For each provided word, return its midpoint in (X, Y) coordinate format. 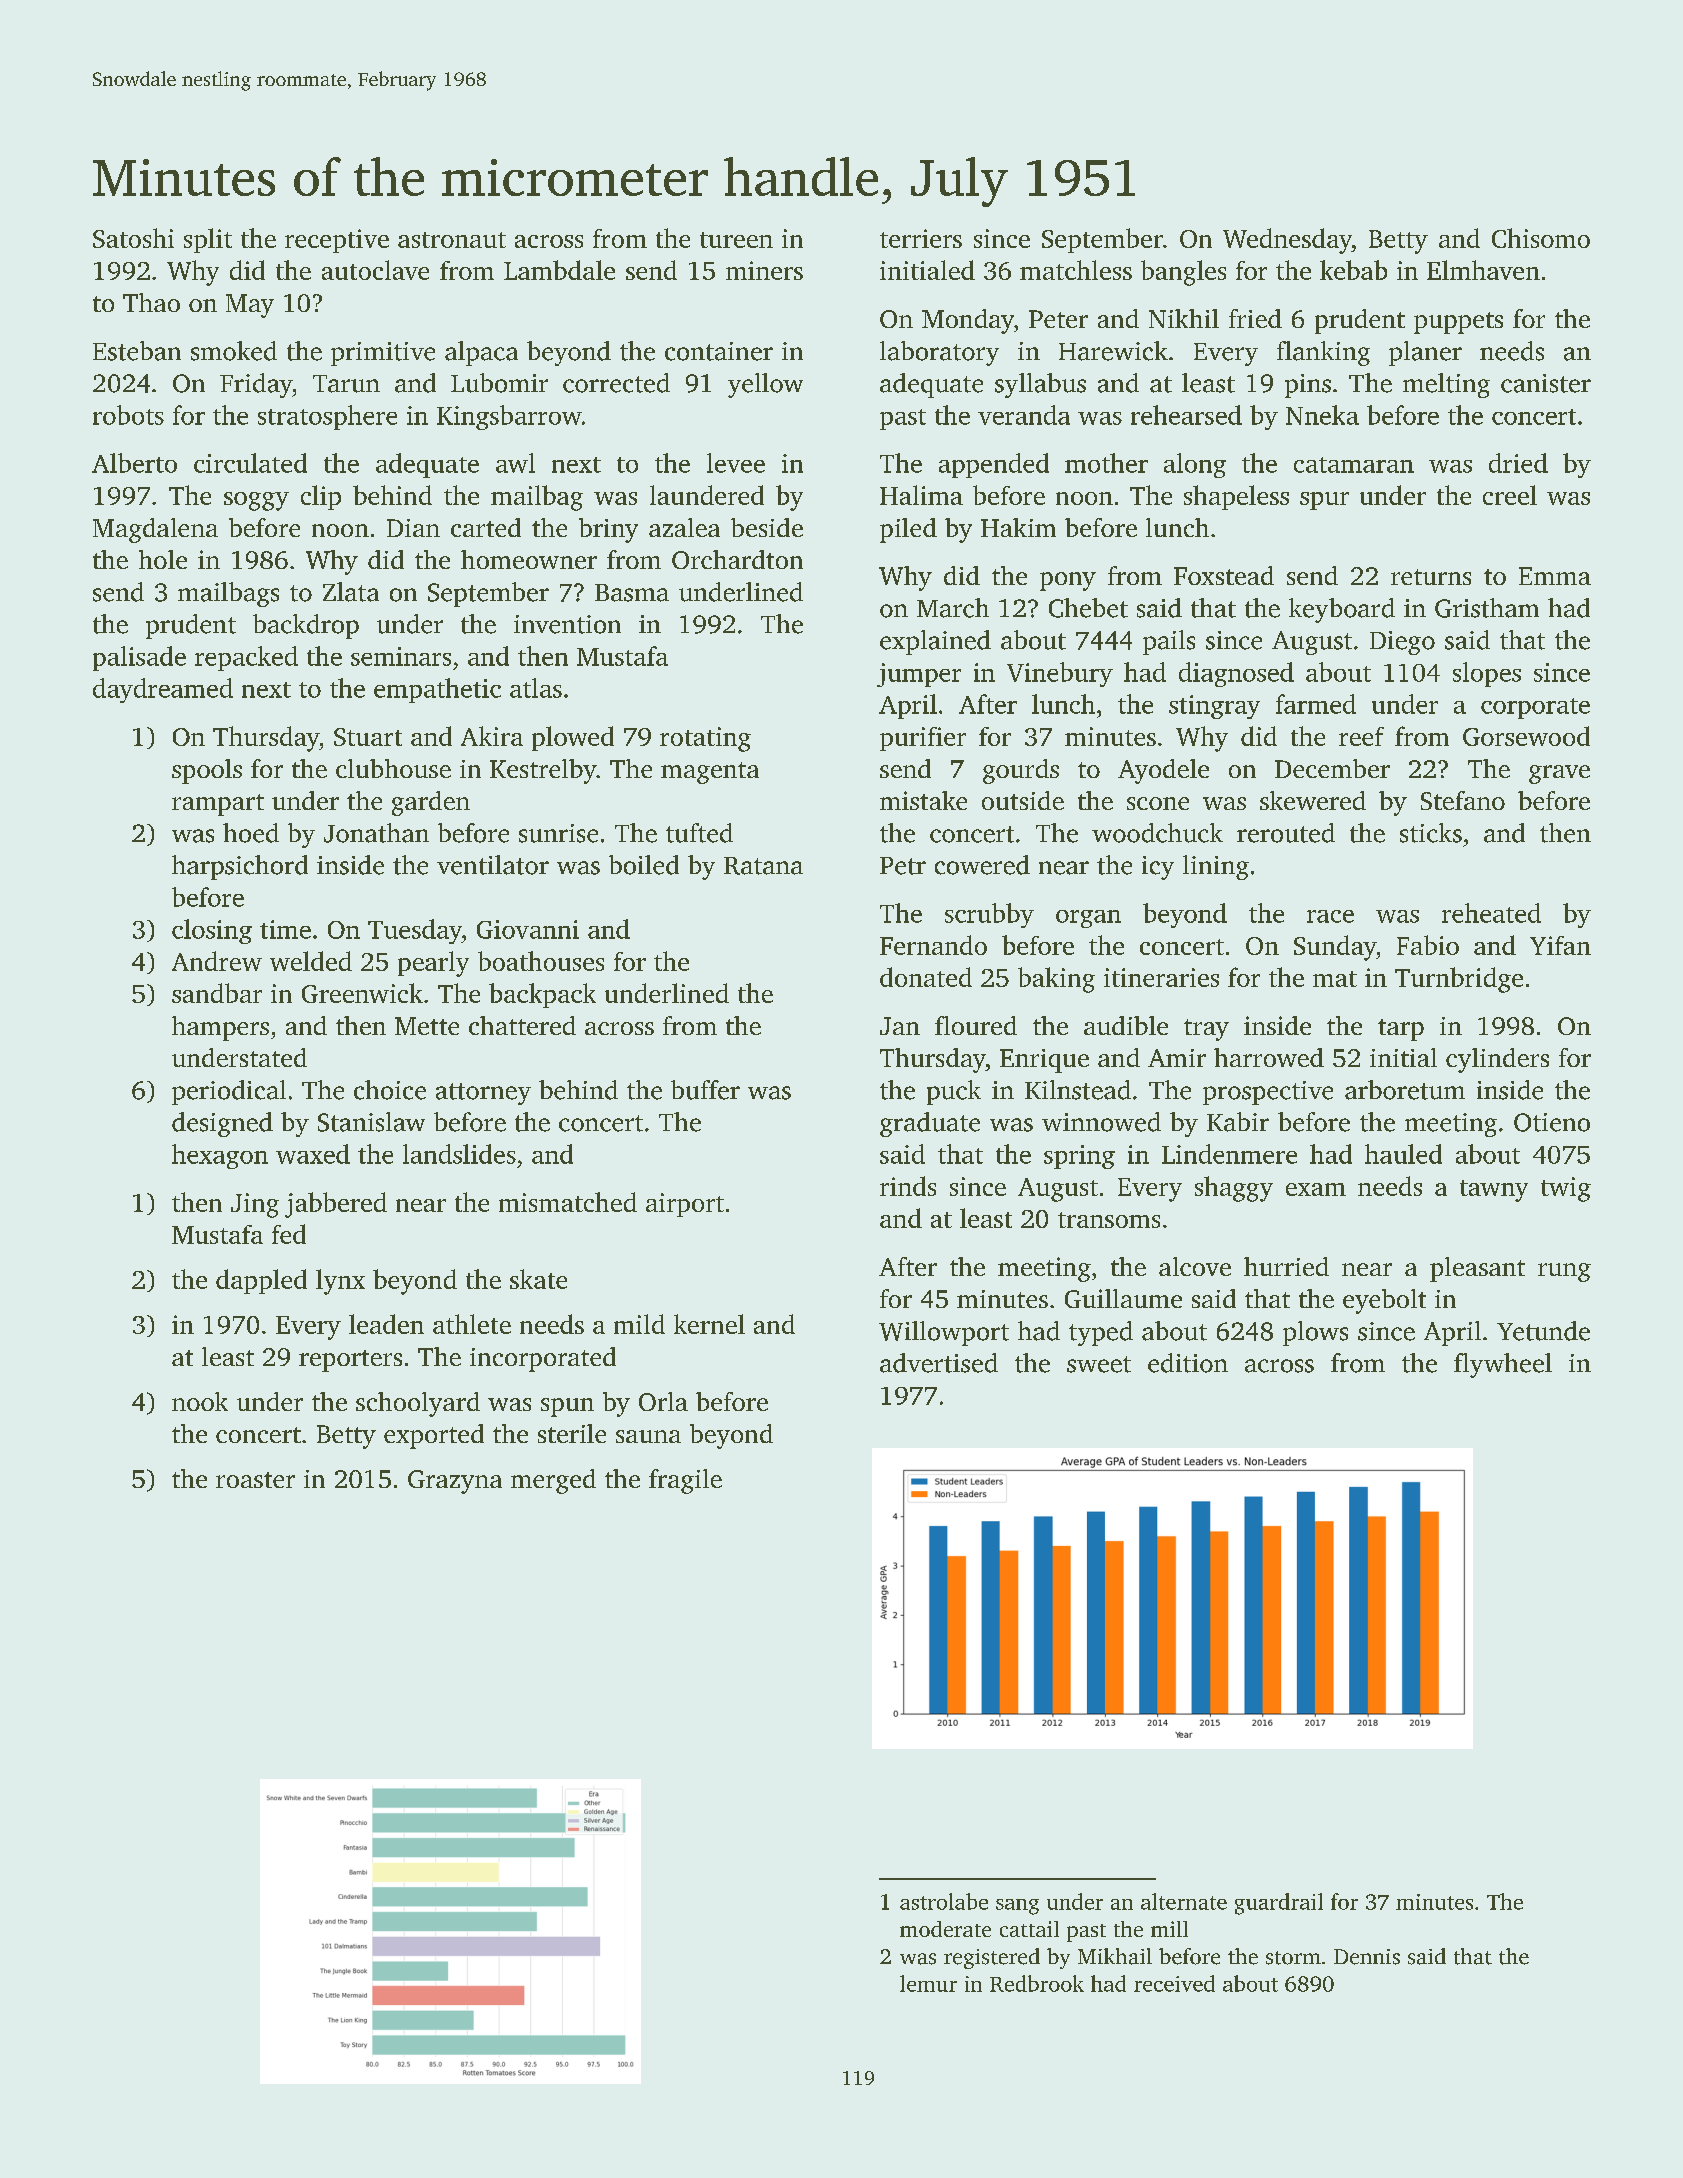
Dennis (1367, 1957)
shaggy (1234, 1189)
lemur (928, 1983)
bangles (1183, 273)
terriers (921, 238)
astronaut (452, 240)
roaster (255, 1480)
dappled (261, 1281)
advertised (939, 1363)
